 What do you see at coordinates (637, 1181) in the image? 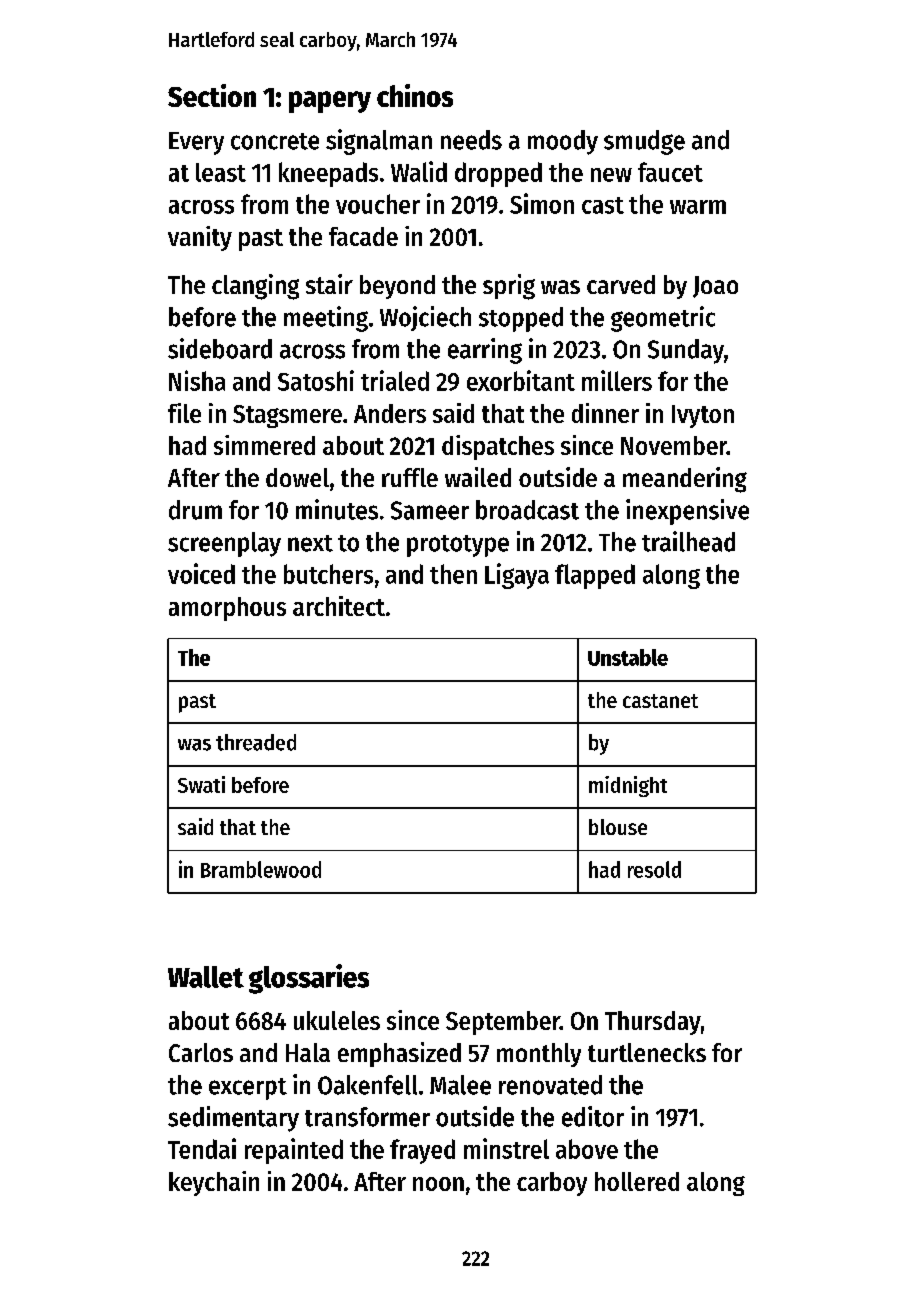
I see `hollered` at bounding box center [637, 1181].
